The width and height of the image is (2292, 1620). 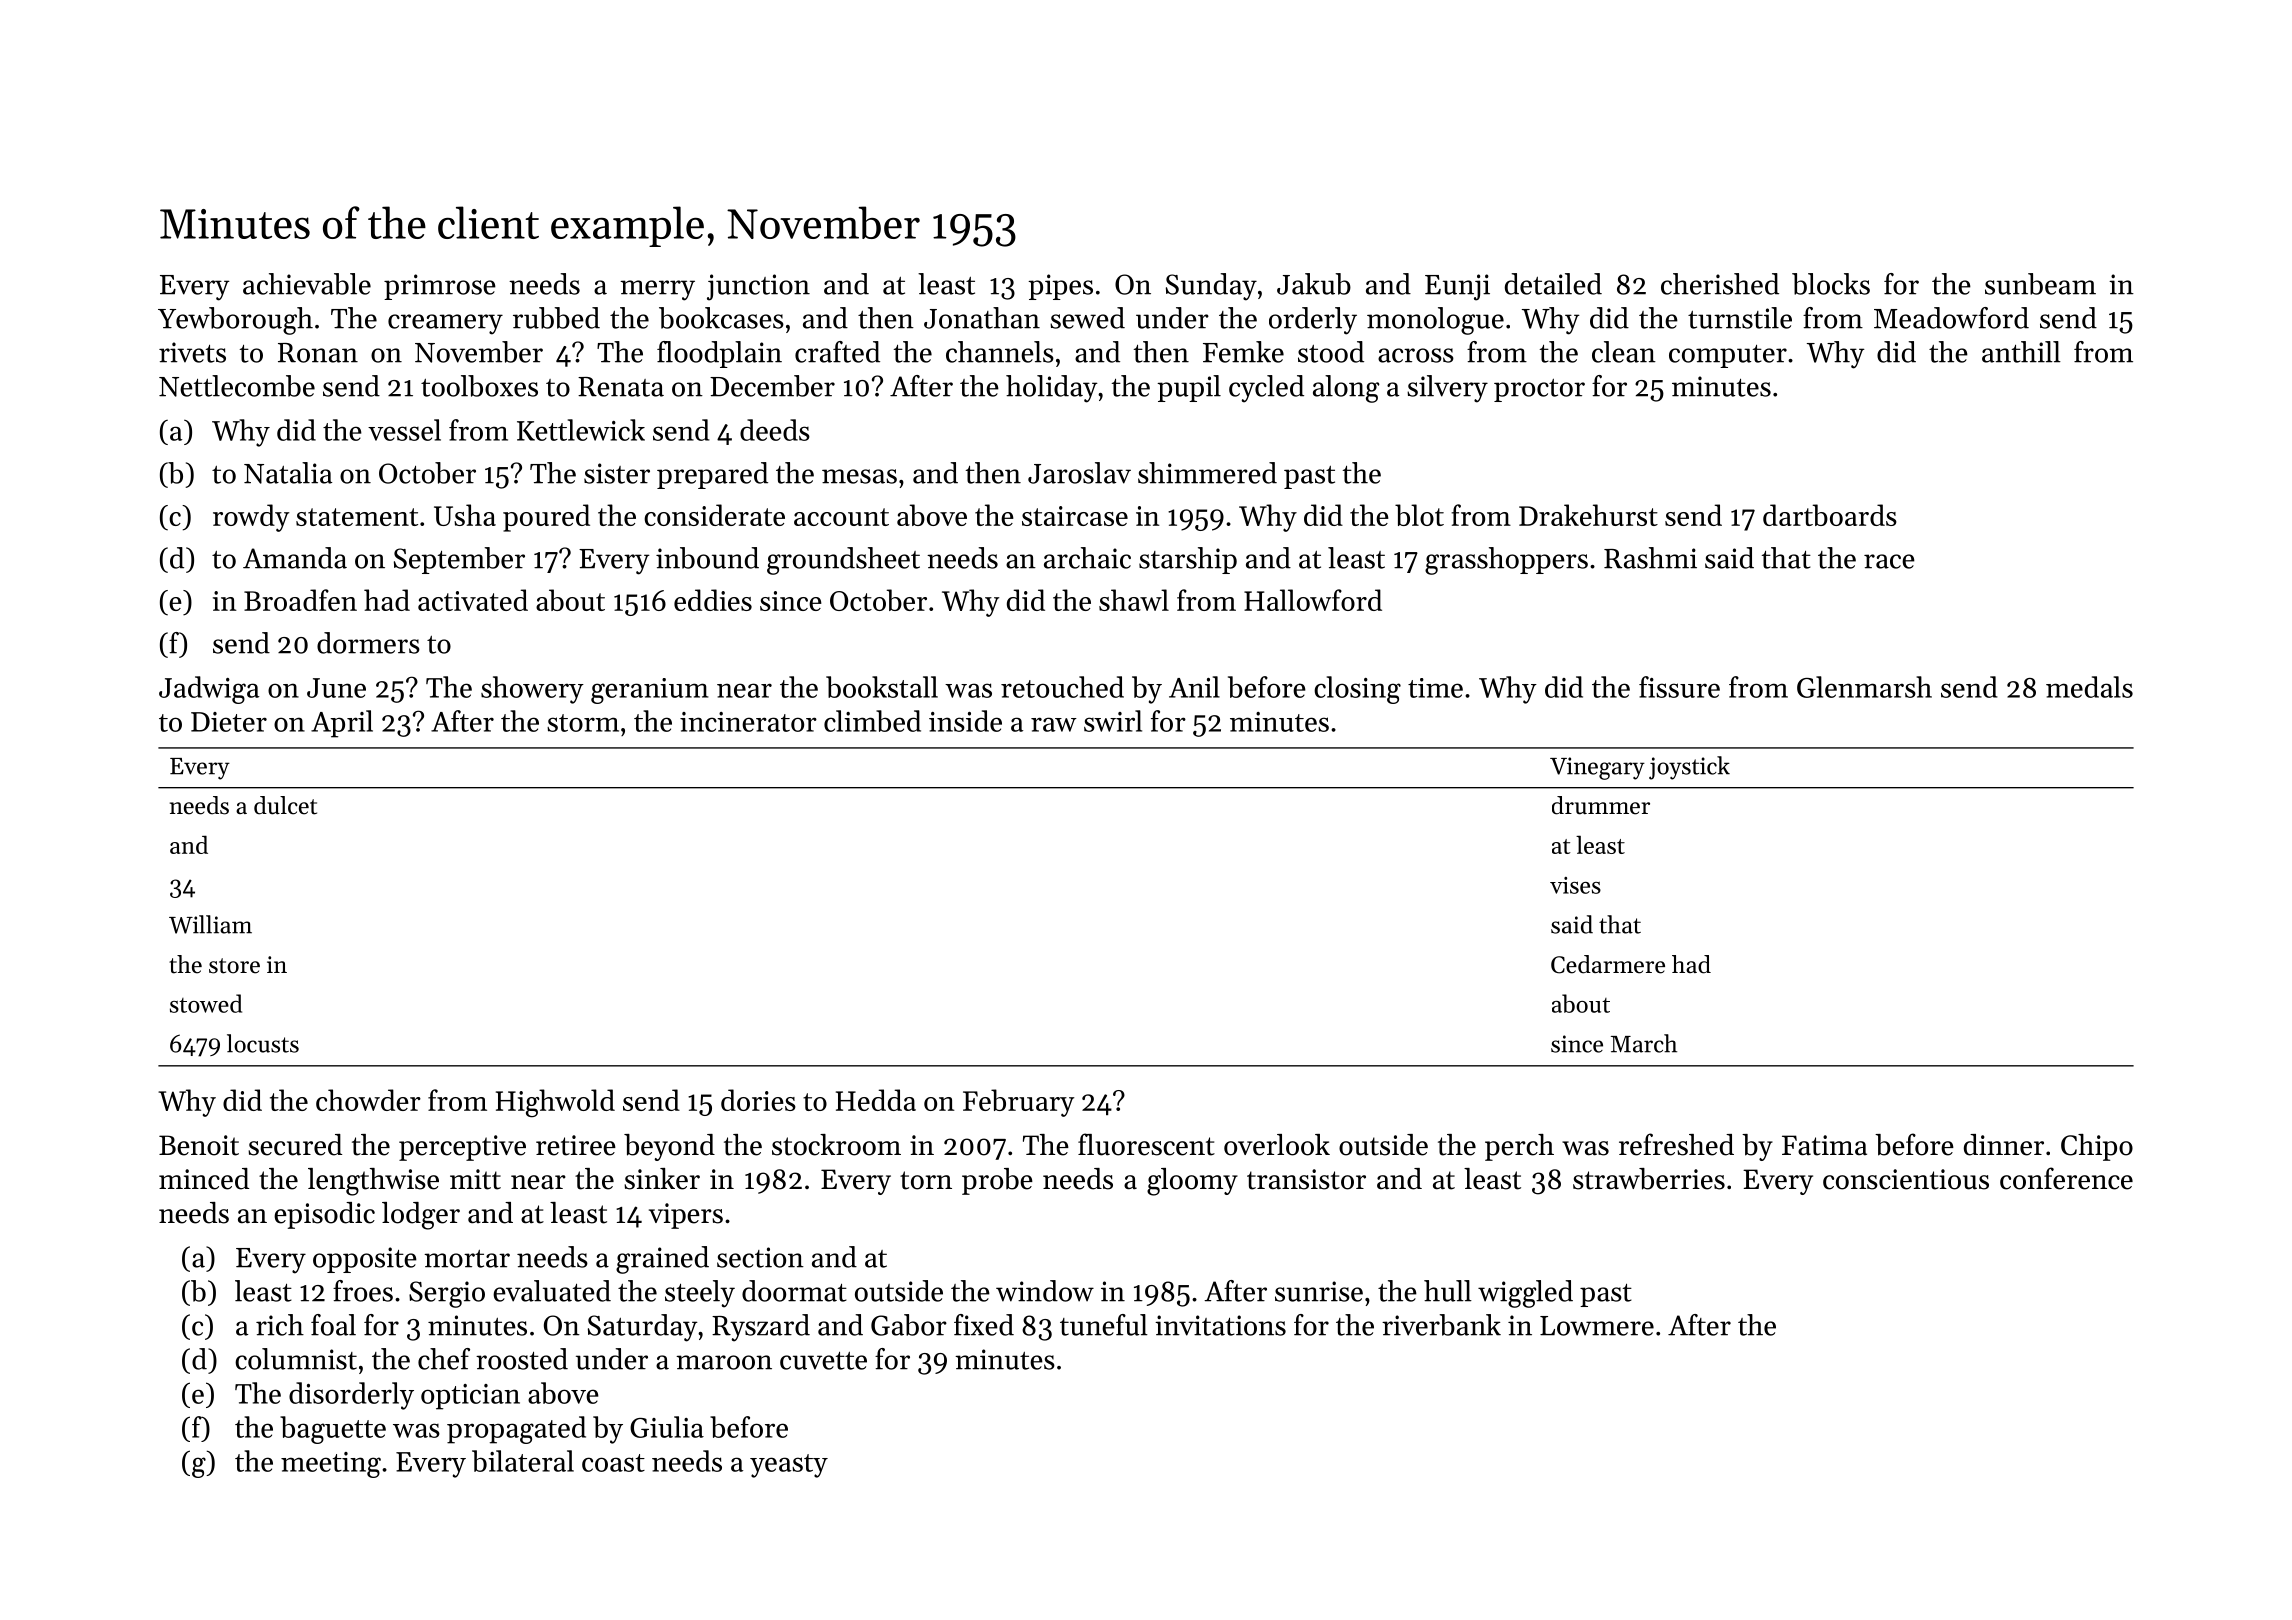 I want to click on anthill, so click(x=2021, y=352).
